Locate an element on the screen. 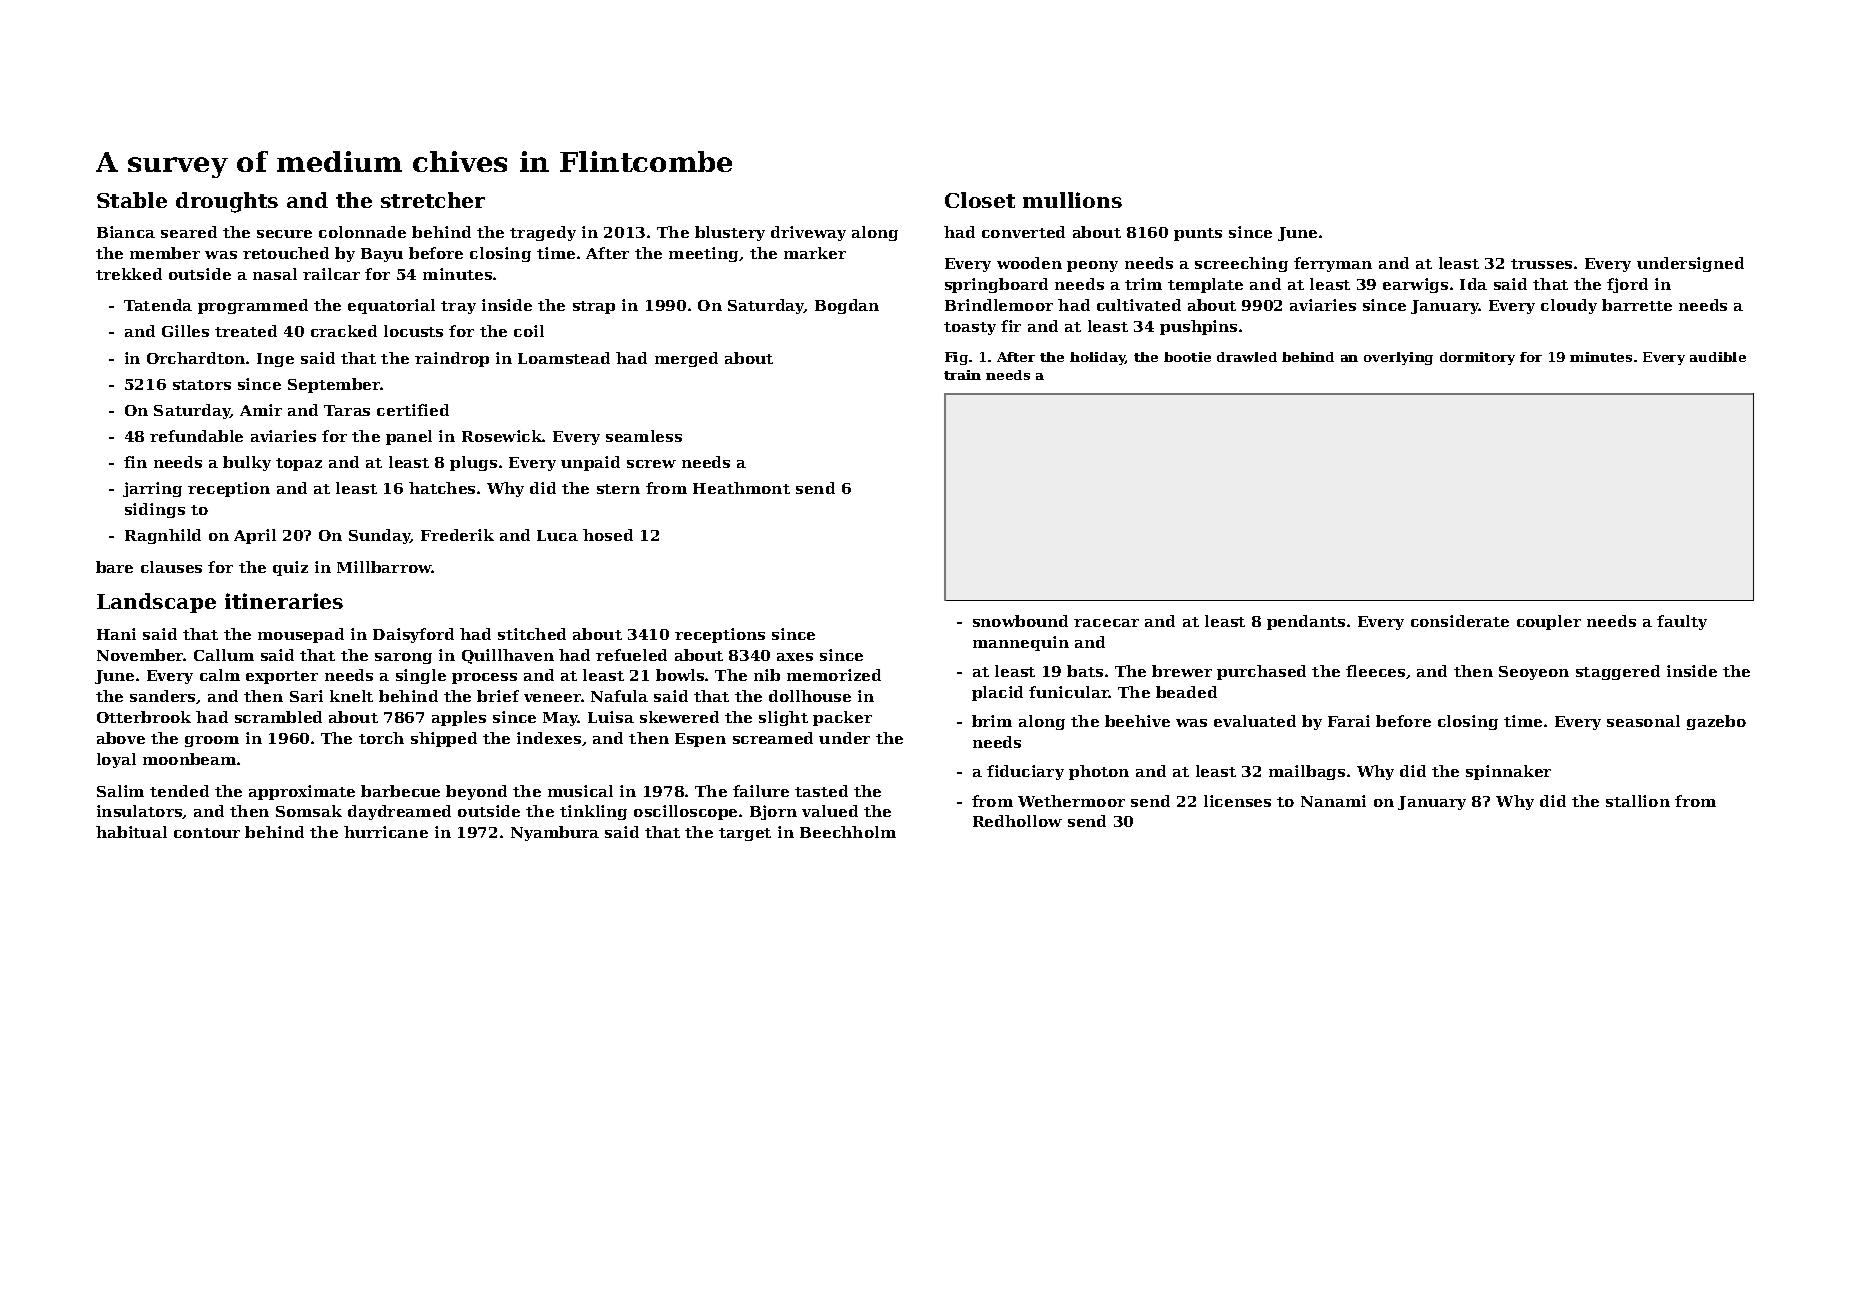 The width and height of the screenshot is (1850, 1308). stallion is located at coordinates (1638, 801).
